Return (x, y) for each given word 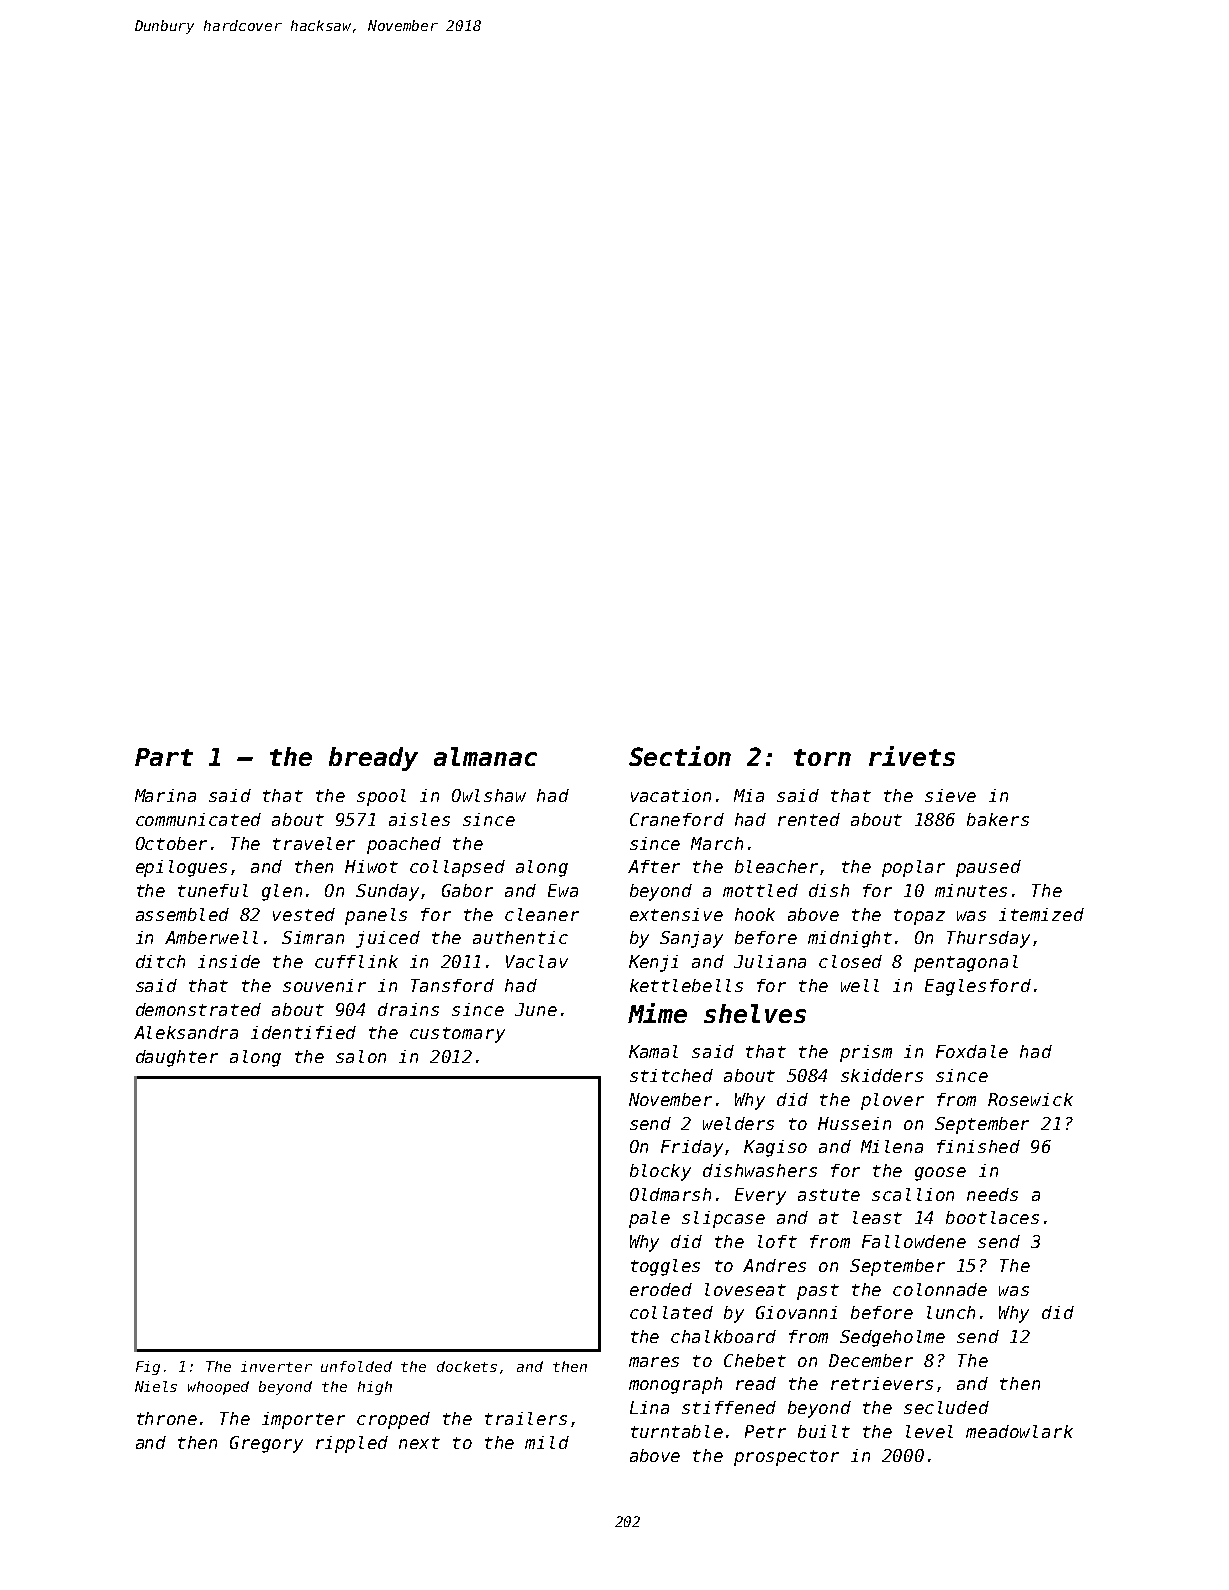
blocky (660, 1172)
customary (457, 1035)
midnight (850, 939)
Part (164, 757)
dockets (467, 1366)
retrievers (882, 1383)
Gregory (266, 1444)
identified (303, 1032)
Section (680, 756)
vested (304, 914)
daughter (177, 1058)
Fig (148, 1368)
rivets (912, 756)
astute (829, 1195)
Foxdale (972, 1051)
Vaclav (537, 961)
